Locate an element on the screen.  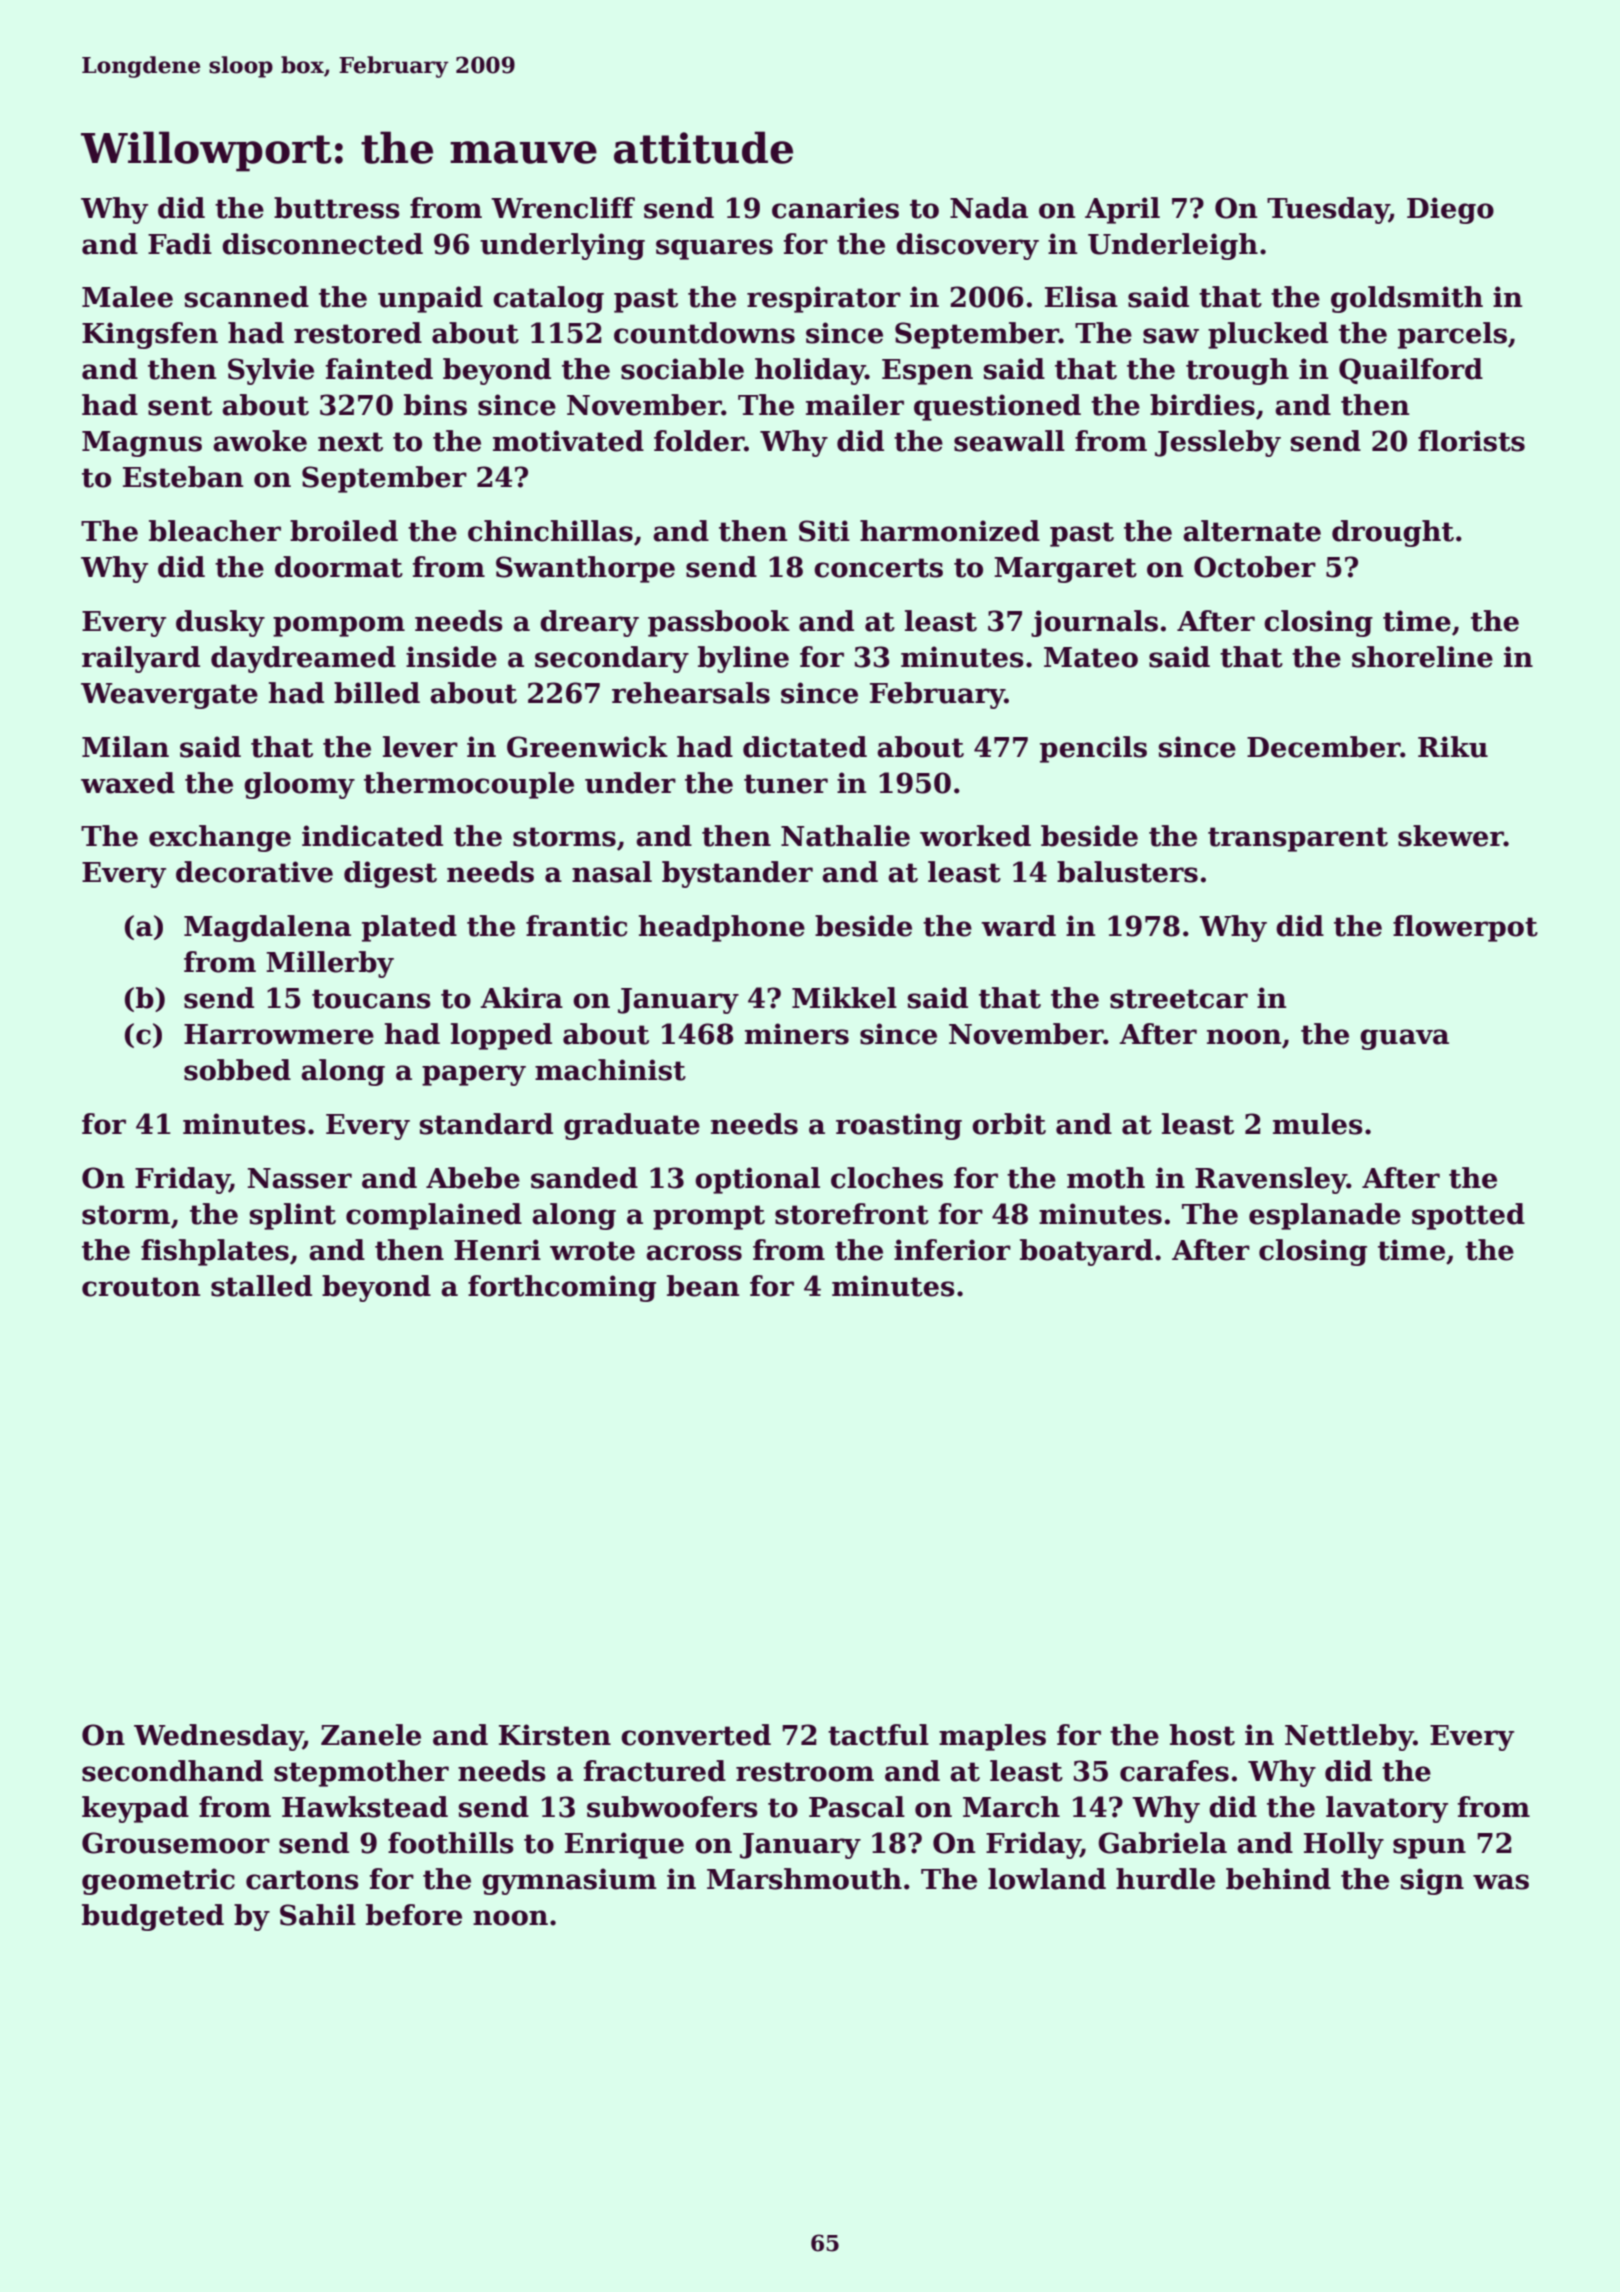
scanned is located at coordinates (247, 297).
